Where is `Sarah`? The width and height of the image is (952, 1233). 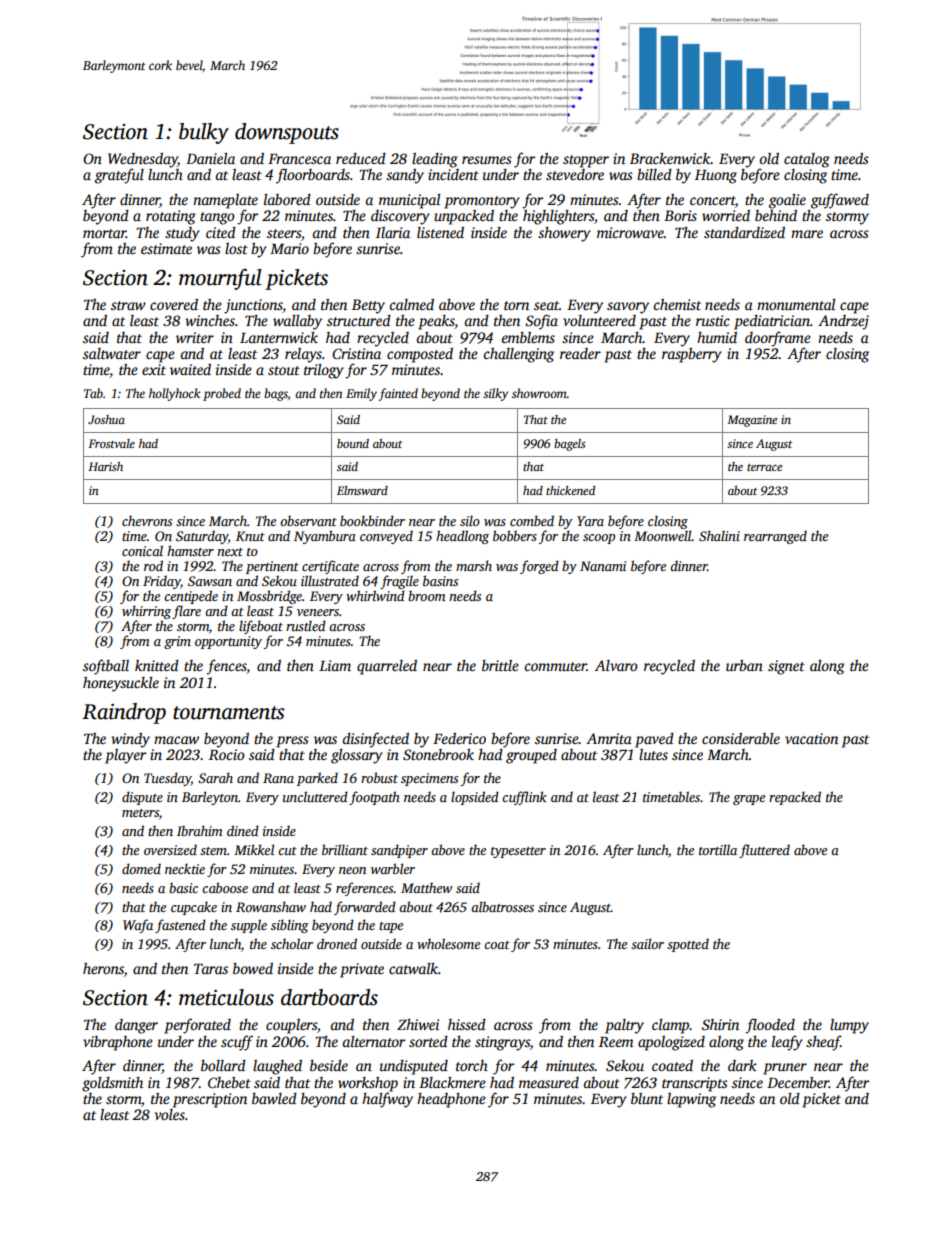
Sarah is located at coordinates (215, 777).
